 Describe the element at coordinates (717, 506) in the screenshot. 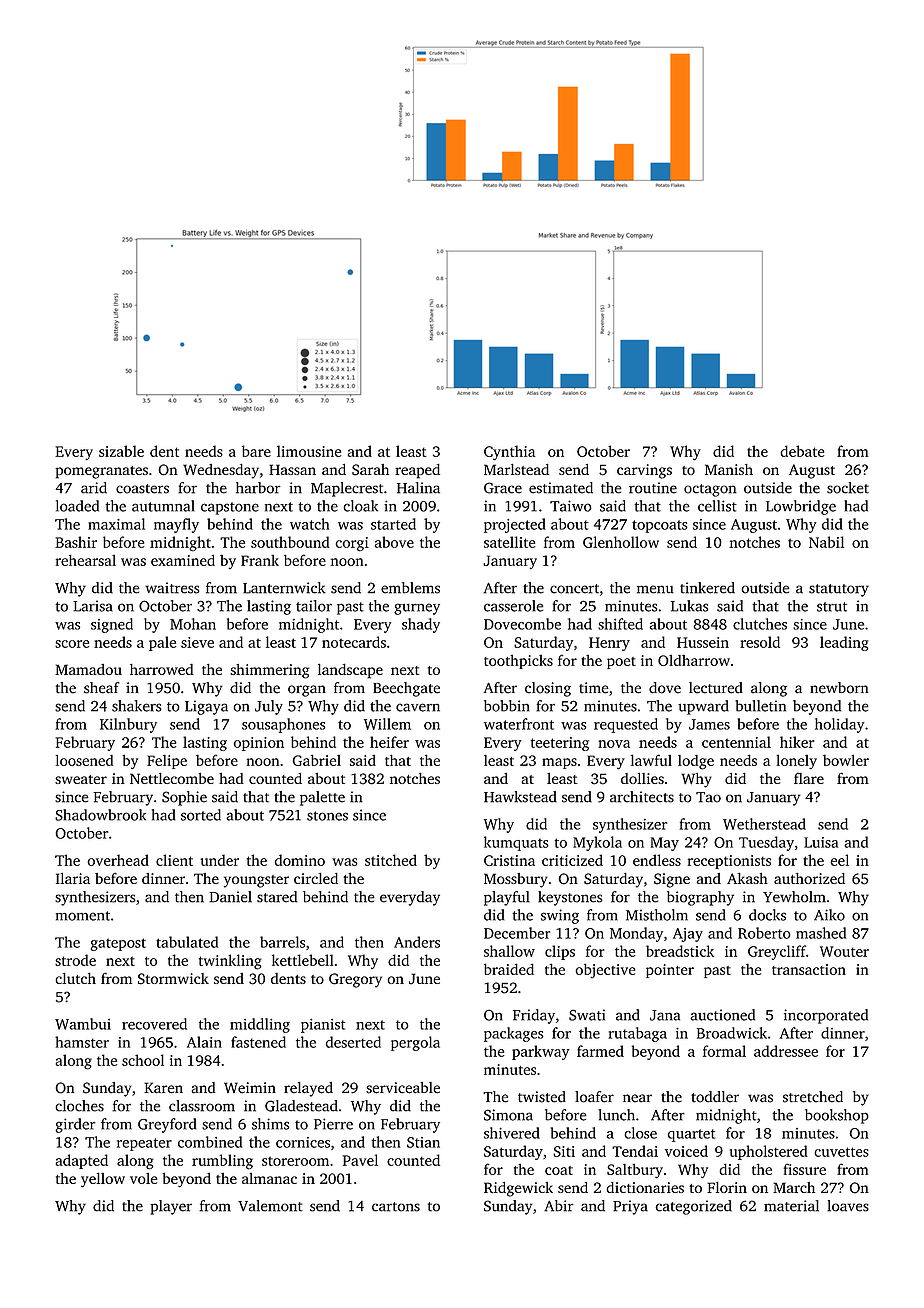

I see `cellist` at that location.
